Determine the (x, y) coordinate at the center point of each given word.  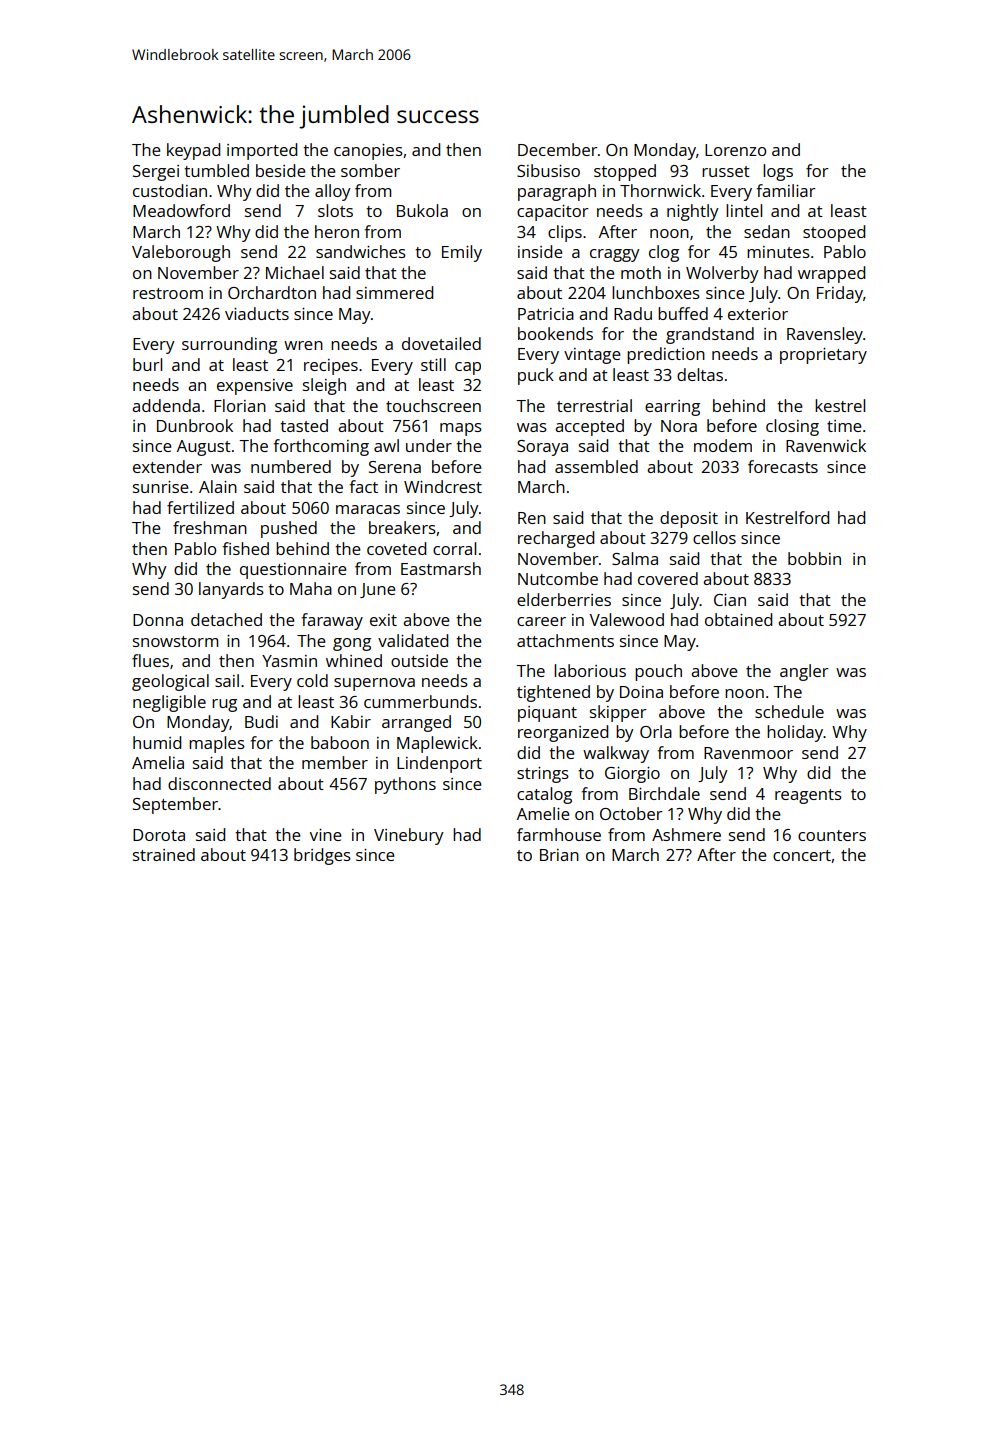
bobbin (814, 558)
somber (370, 170)
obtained (738, 619)
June (378, 590)
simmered (394, 292)
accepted (589, 427)
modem (723, 445)
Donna (158, 620)
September (175, 805)
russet (726, 171)
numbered (291, 466)
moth (641, 272)
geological (170, 682)
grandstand (710, 335)
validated (413, 640)
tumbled (216, 170)
